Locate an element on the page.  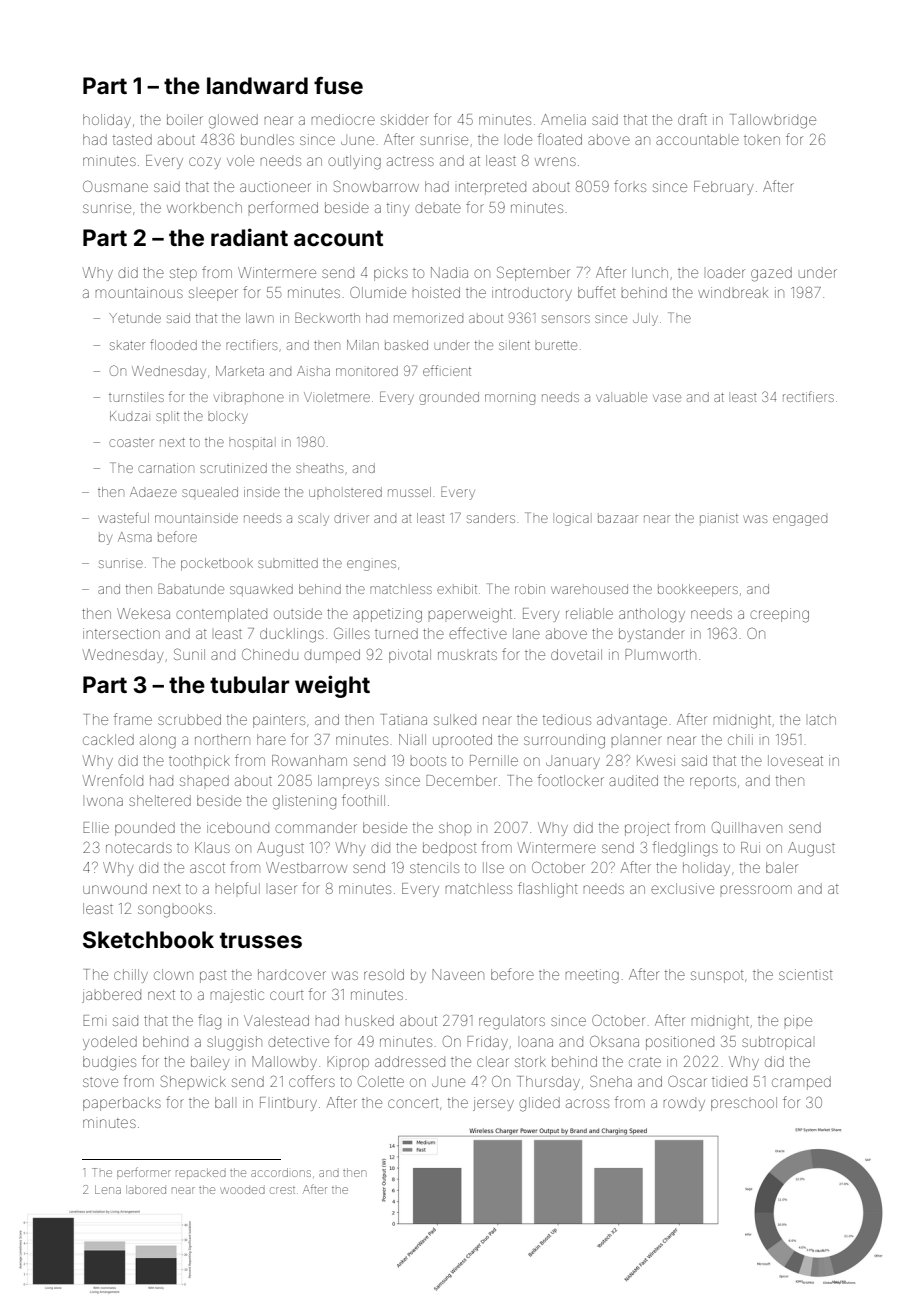
morning is located at coordinates (510, 399).
